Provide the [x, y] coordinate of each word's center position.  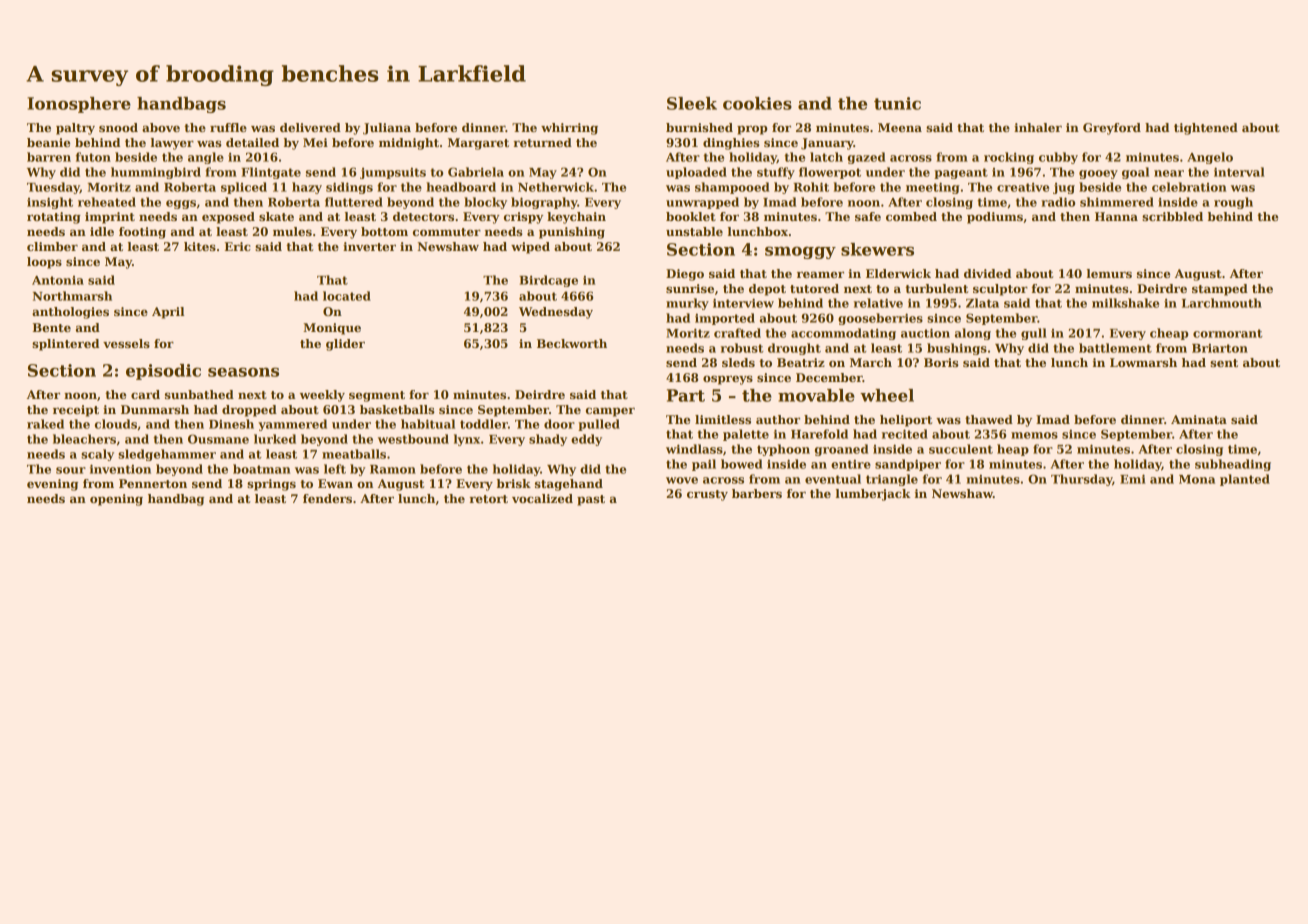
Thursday [1081, 480]
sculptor [1000, 290]
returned [543, 142]
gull [1034, 334]
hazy [307, 188]
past [591, 500]
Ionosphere [79, 105]
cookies [757, 103]
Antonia [58, 280]
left [335, 469]
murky [687, 304]
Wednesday [556, 313]
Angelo [1210, 158]
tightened [1206, 129]
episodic [163, 372]
